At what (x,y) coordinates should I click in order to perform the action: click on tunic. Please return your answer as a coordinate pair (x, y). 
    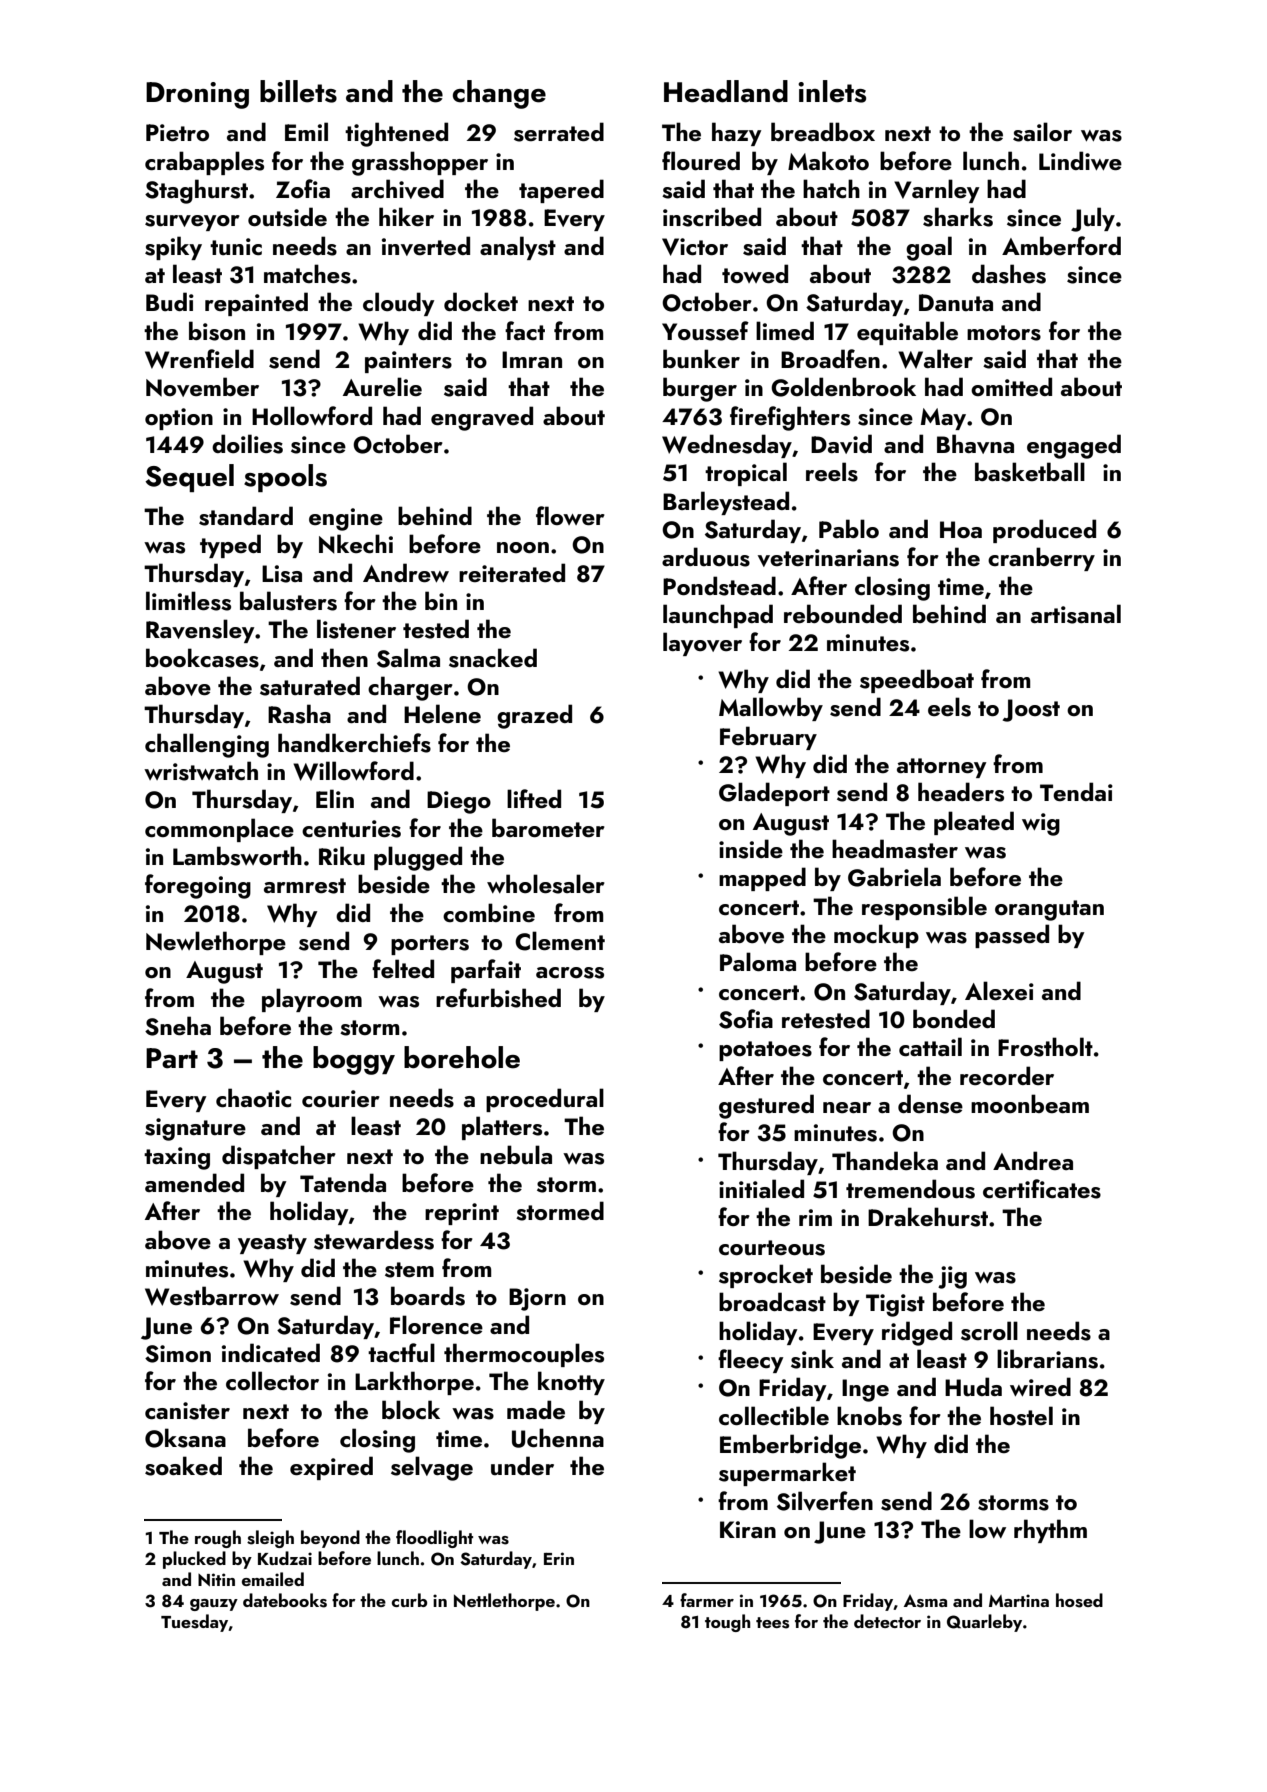
    Looking at the image, I should click on (236, 246).
